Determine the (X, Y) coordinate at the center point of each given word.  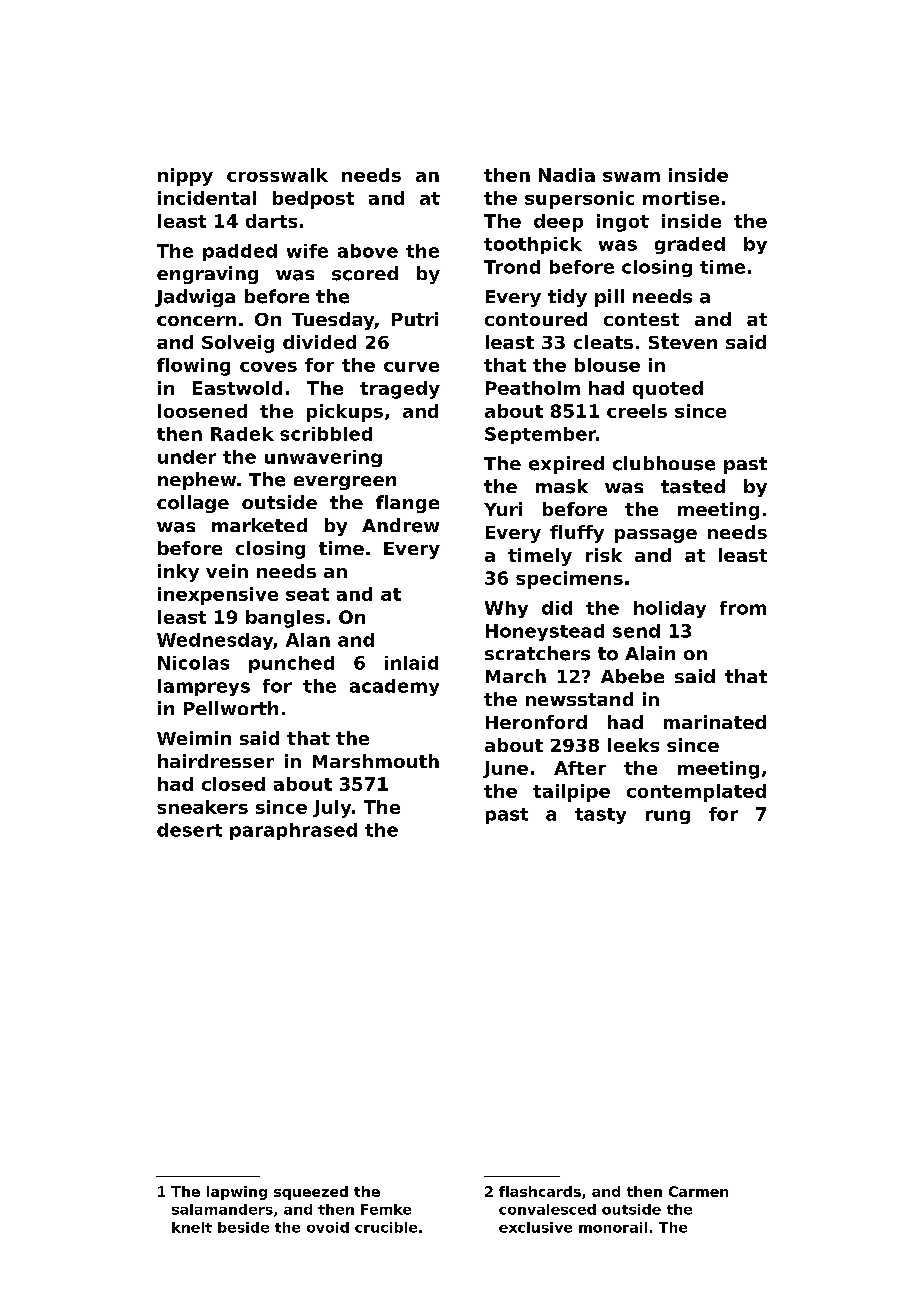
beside (243, 1227)
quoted (668, 390)
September (540, 435)
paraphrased (293, 831)
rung (668, 817)
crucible (386, 1227)
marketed (259, 525)
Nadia (567, 175)
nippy (185, 177)
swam (631, 177)
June (505, 769)
